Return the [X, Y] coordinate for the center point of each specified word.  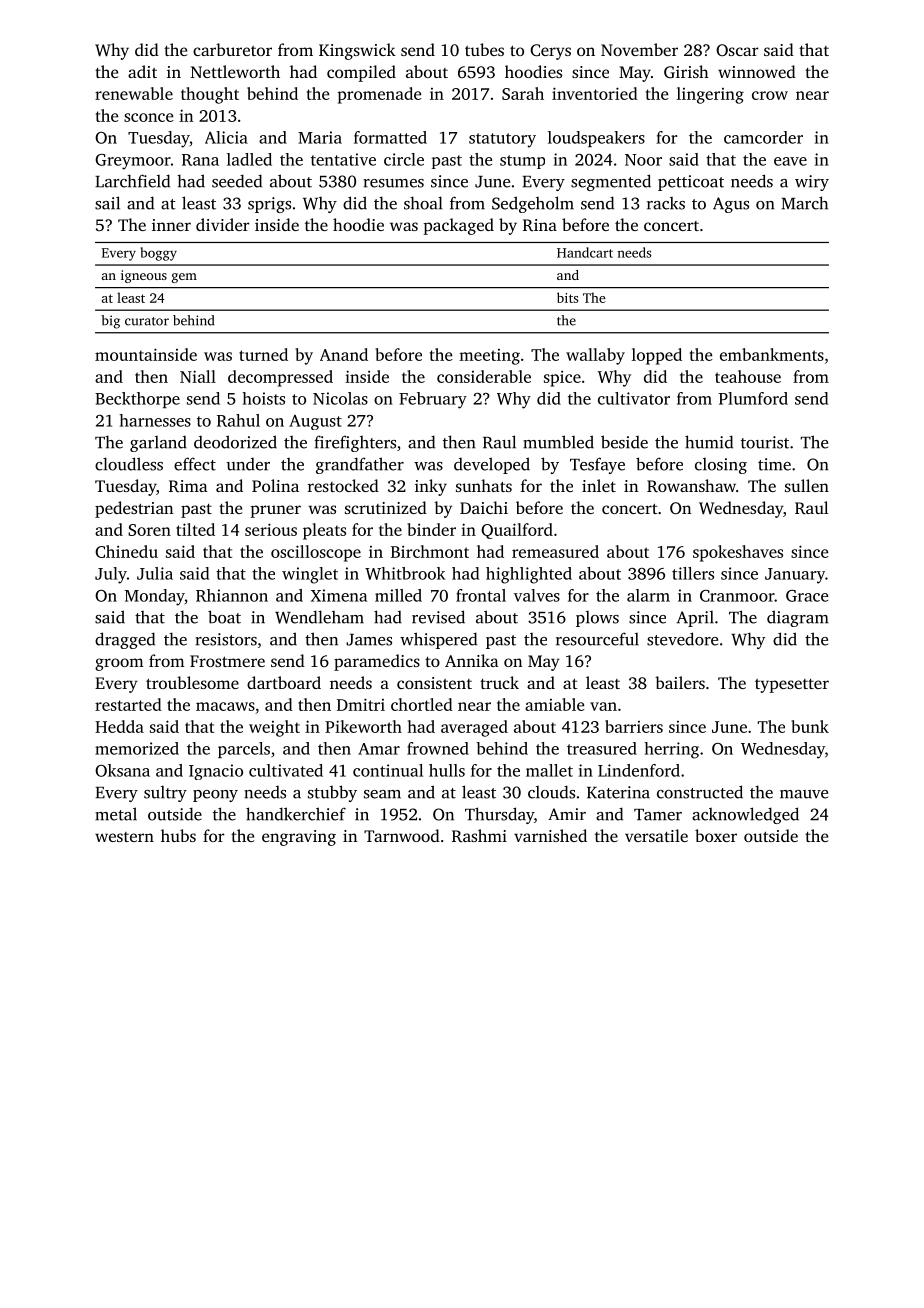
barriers [634, 726]
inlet [599, 485]
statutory [502, 140]
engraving [299, 838]
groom [119, 664]
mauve [804, 794]
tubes [484, 49]
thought [210, 95]
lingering [710, 95]
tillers [693, 573]
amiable [555, 704]
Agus [731, 205]
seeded [237, 181]
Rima [188, 486]
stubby [332, 793]
